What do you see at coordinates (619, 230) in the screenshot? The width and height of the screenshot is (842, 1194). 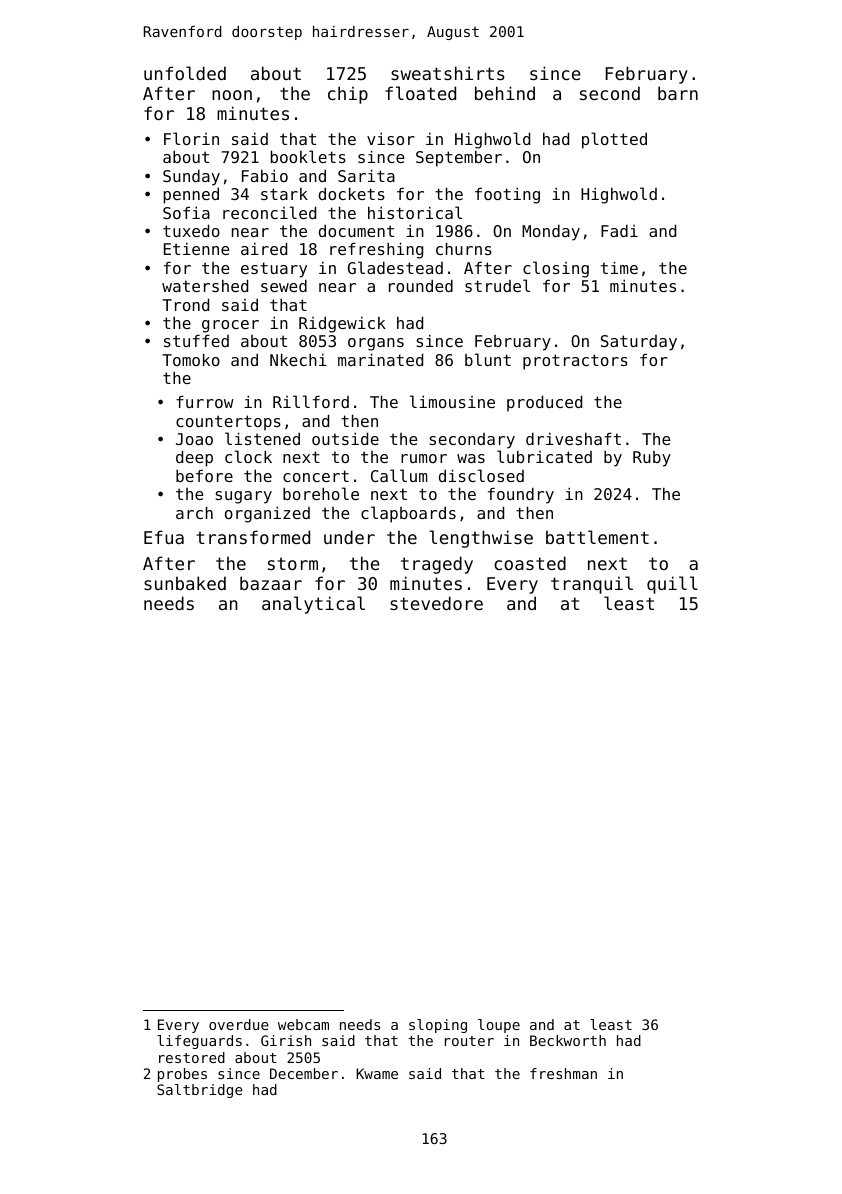 I see `Fadi` at bounding box center [619, 230].
